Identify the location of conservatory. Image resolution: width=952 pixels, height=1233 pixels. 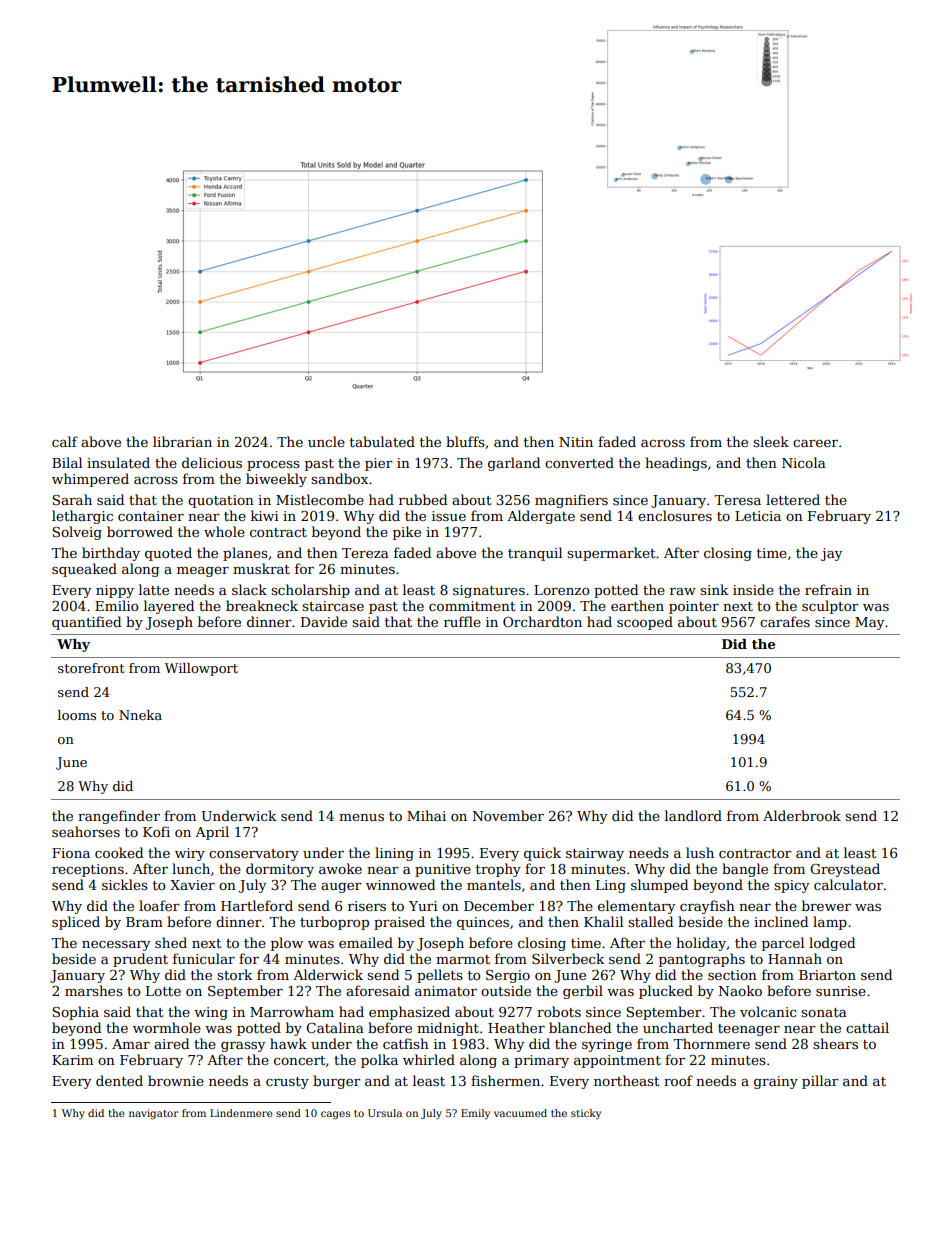
(254, 855).
